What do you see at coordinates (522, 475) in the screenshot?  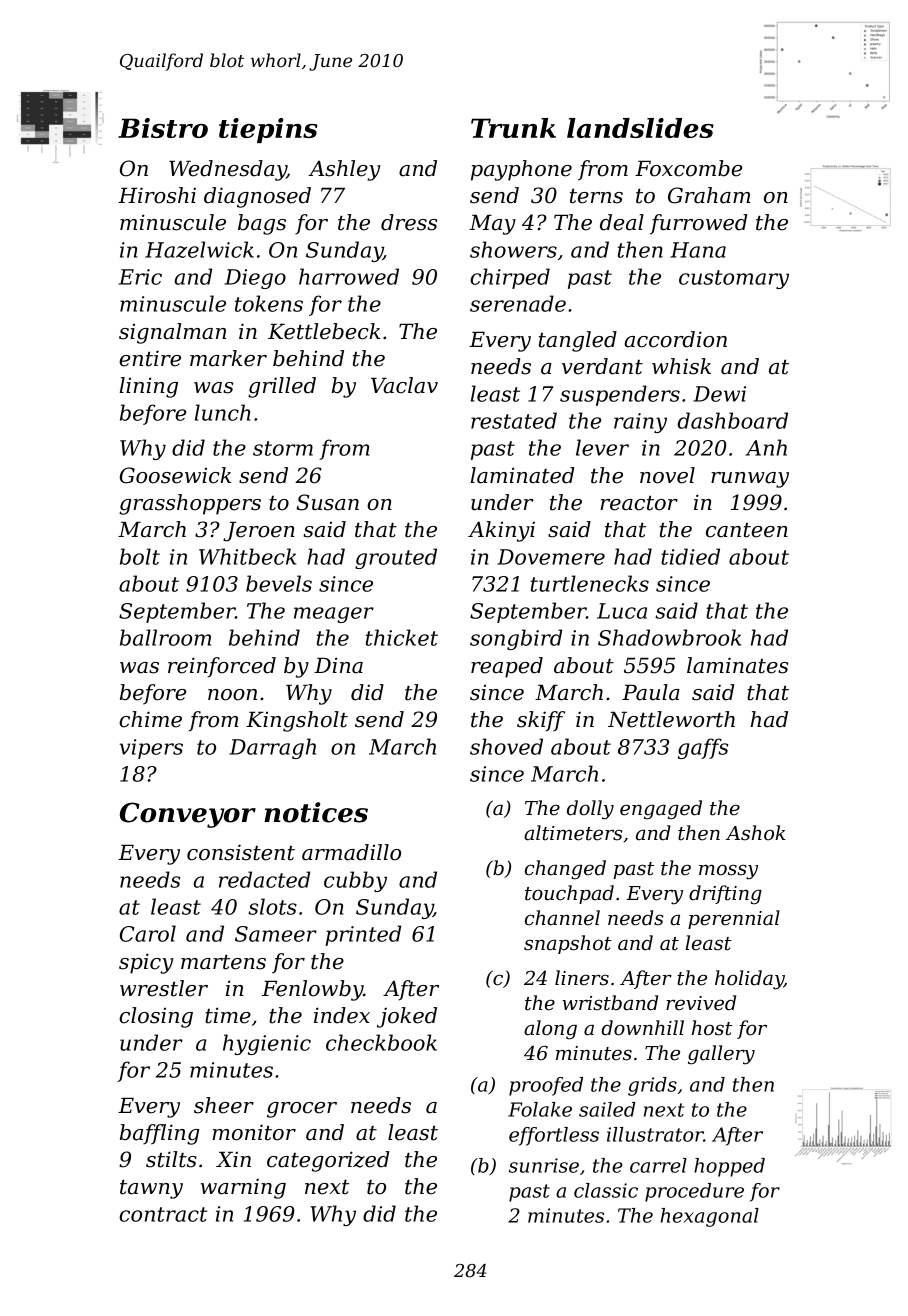 I see `laminated` at bounding box center [522, 475].
